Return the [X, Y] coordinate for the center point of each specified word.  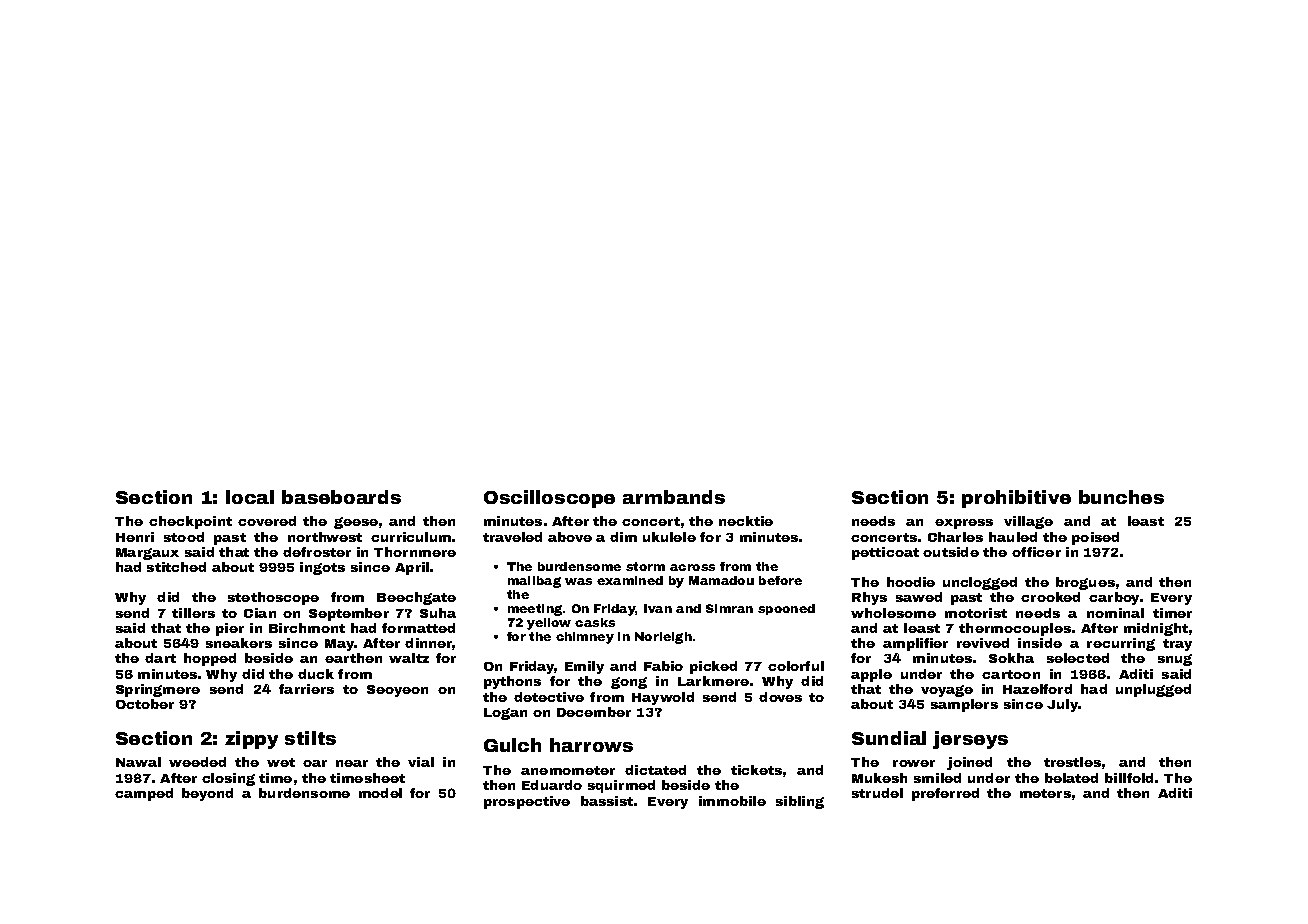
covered [267, 521]
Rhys [869, 598]
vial [421, 762]
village [1028, 522]
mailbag [534, 582]
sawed [919, 597]
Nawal [138, 762]
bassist [607, 801]
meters [1045, 793]
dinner [429, 644]
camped [144, 794]
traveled [512, 537]
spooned [786, 609]
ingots [322, 568]
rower [914, 763]
